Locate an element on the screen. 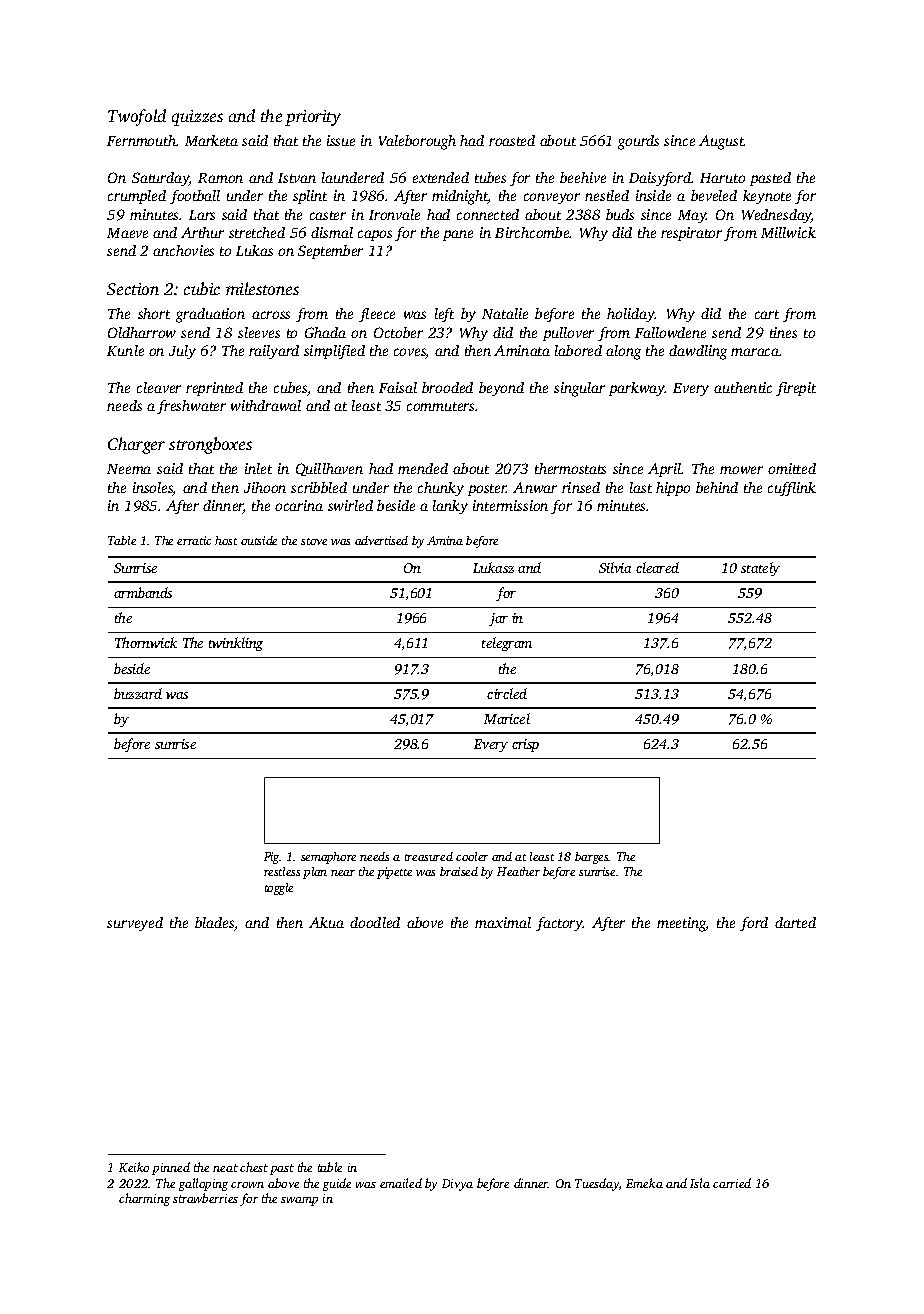 This screenshot has height=1314, width=924. pullover is located at coordinates (568, 334).
